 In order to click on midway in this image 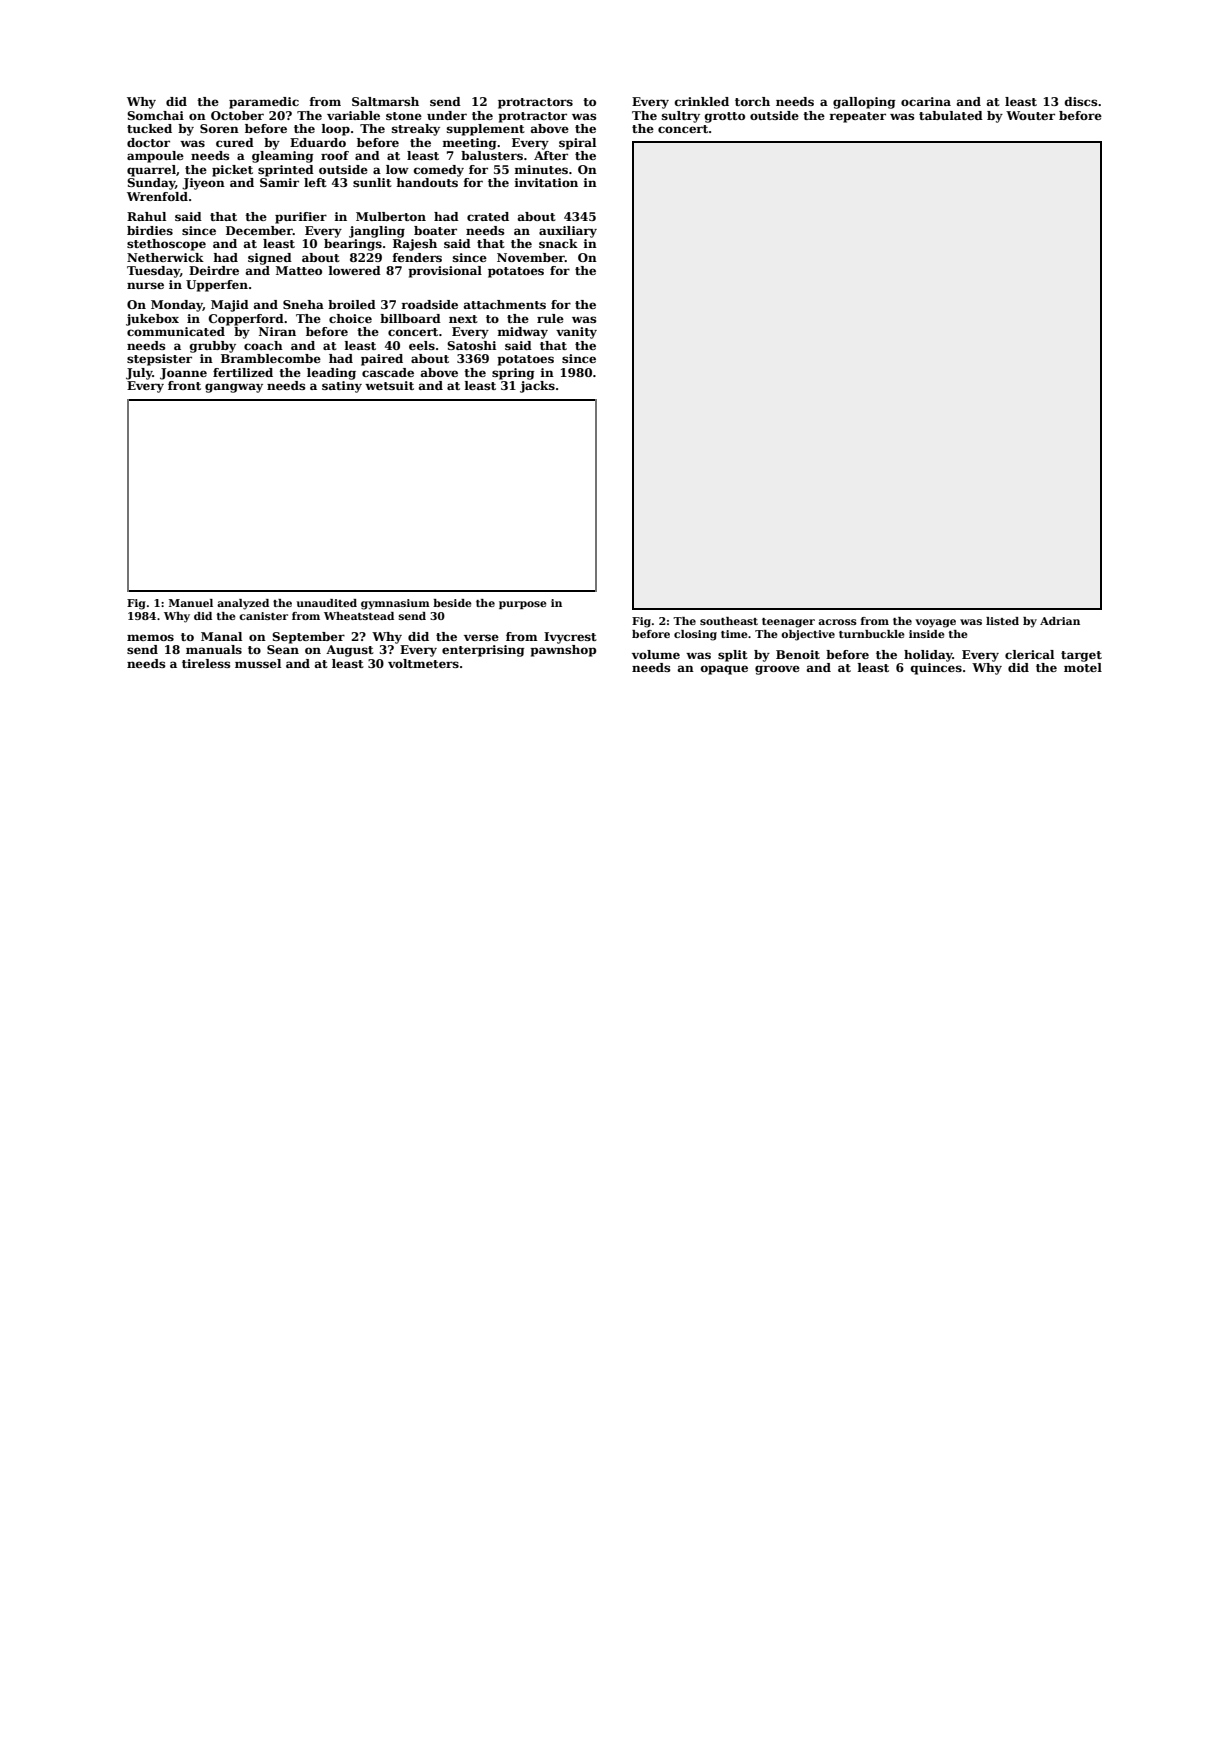, I will do `click(523, 333)`.
